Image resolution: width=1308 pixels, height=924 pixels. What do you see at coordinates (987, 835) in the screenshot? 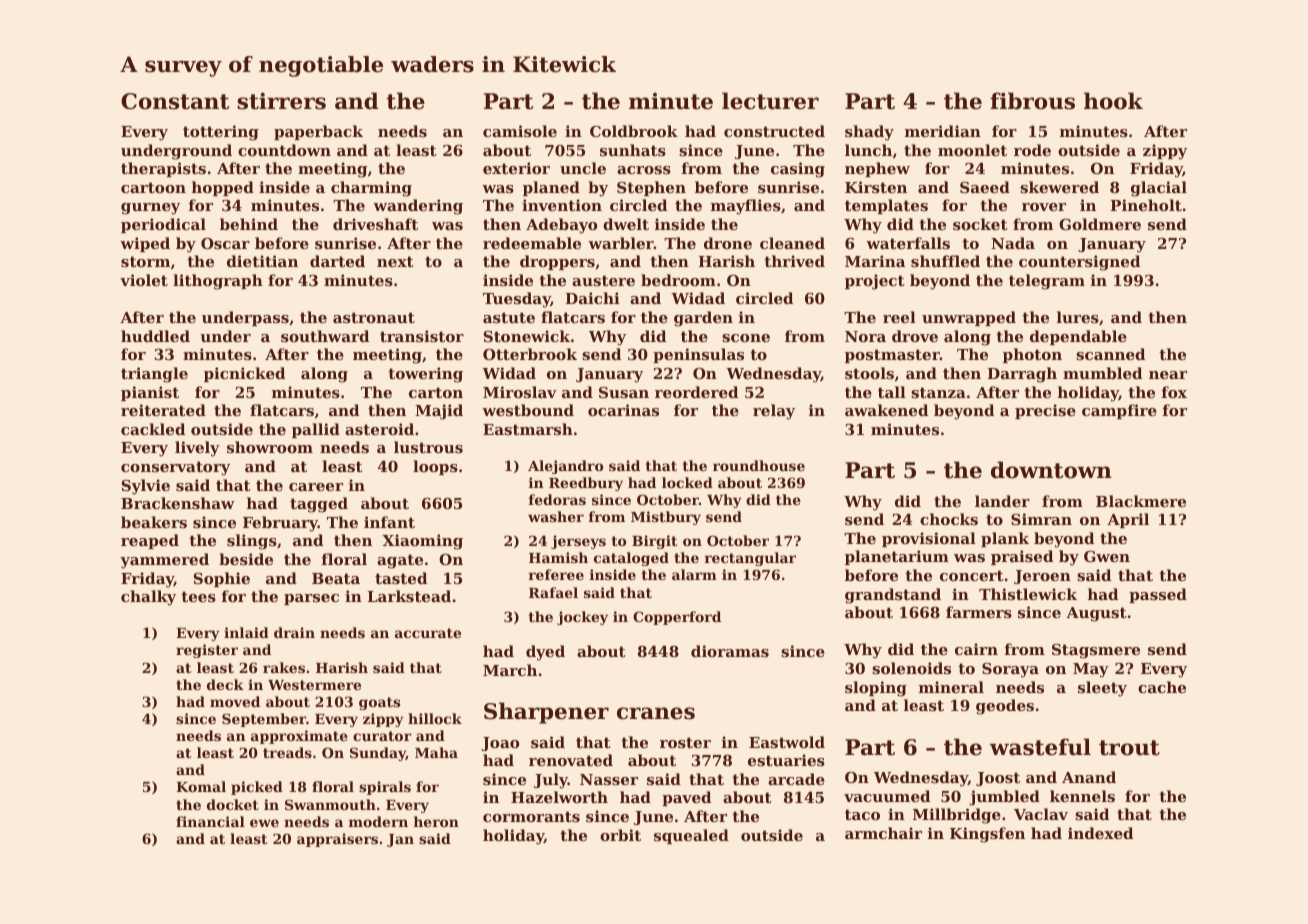
I see `Kingsfen` at bounding box center [987, 835].
